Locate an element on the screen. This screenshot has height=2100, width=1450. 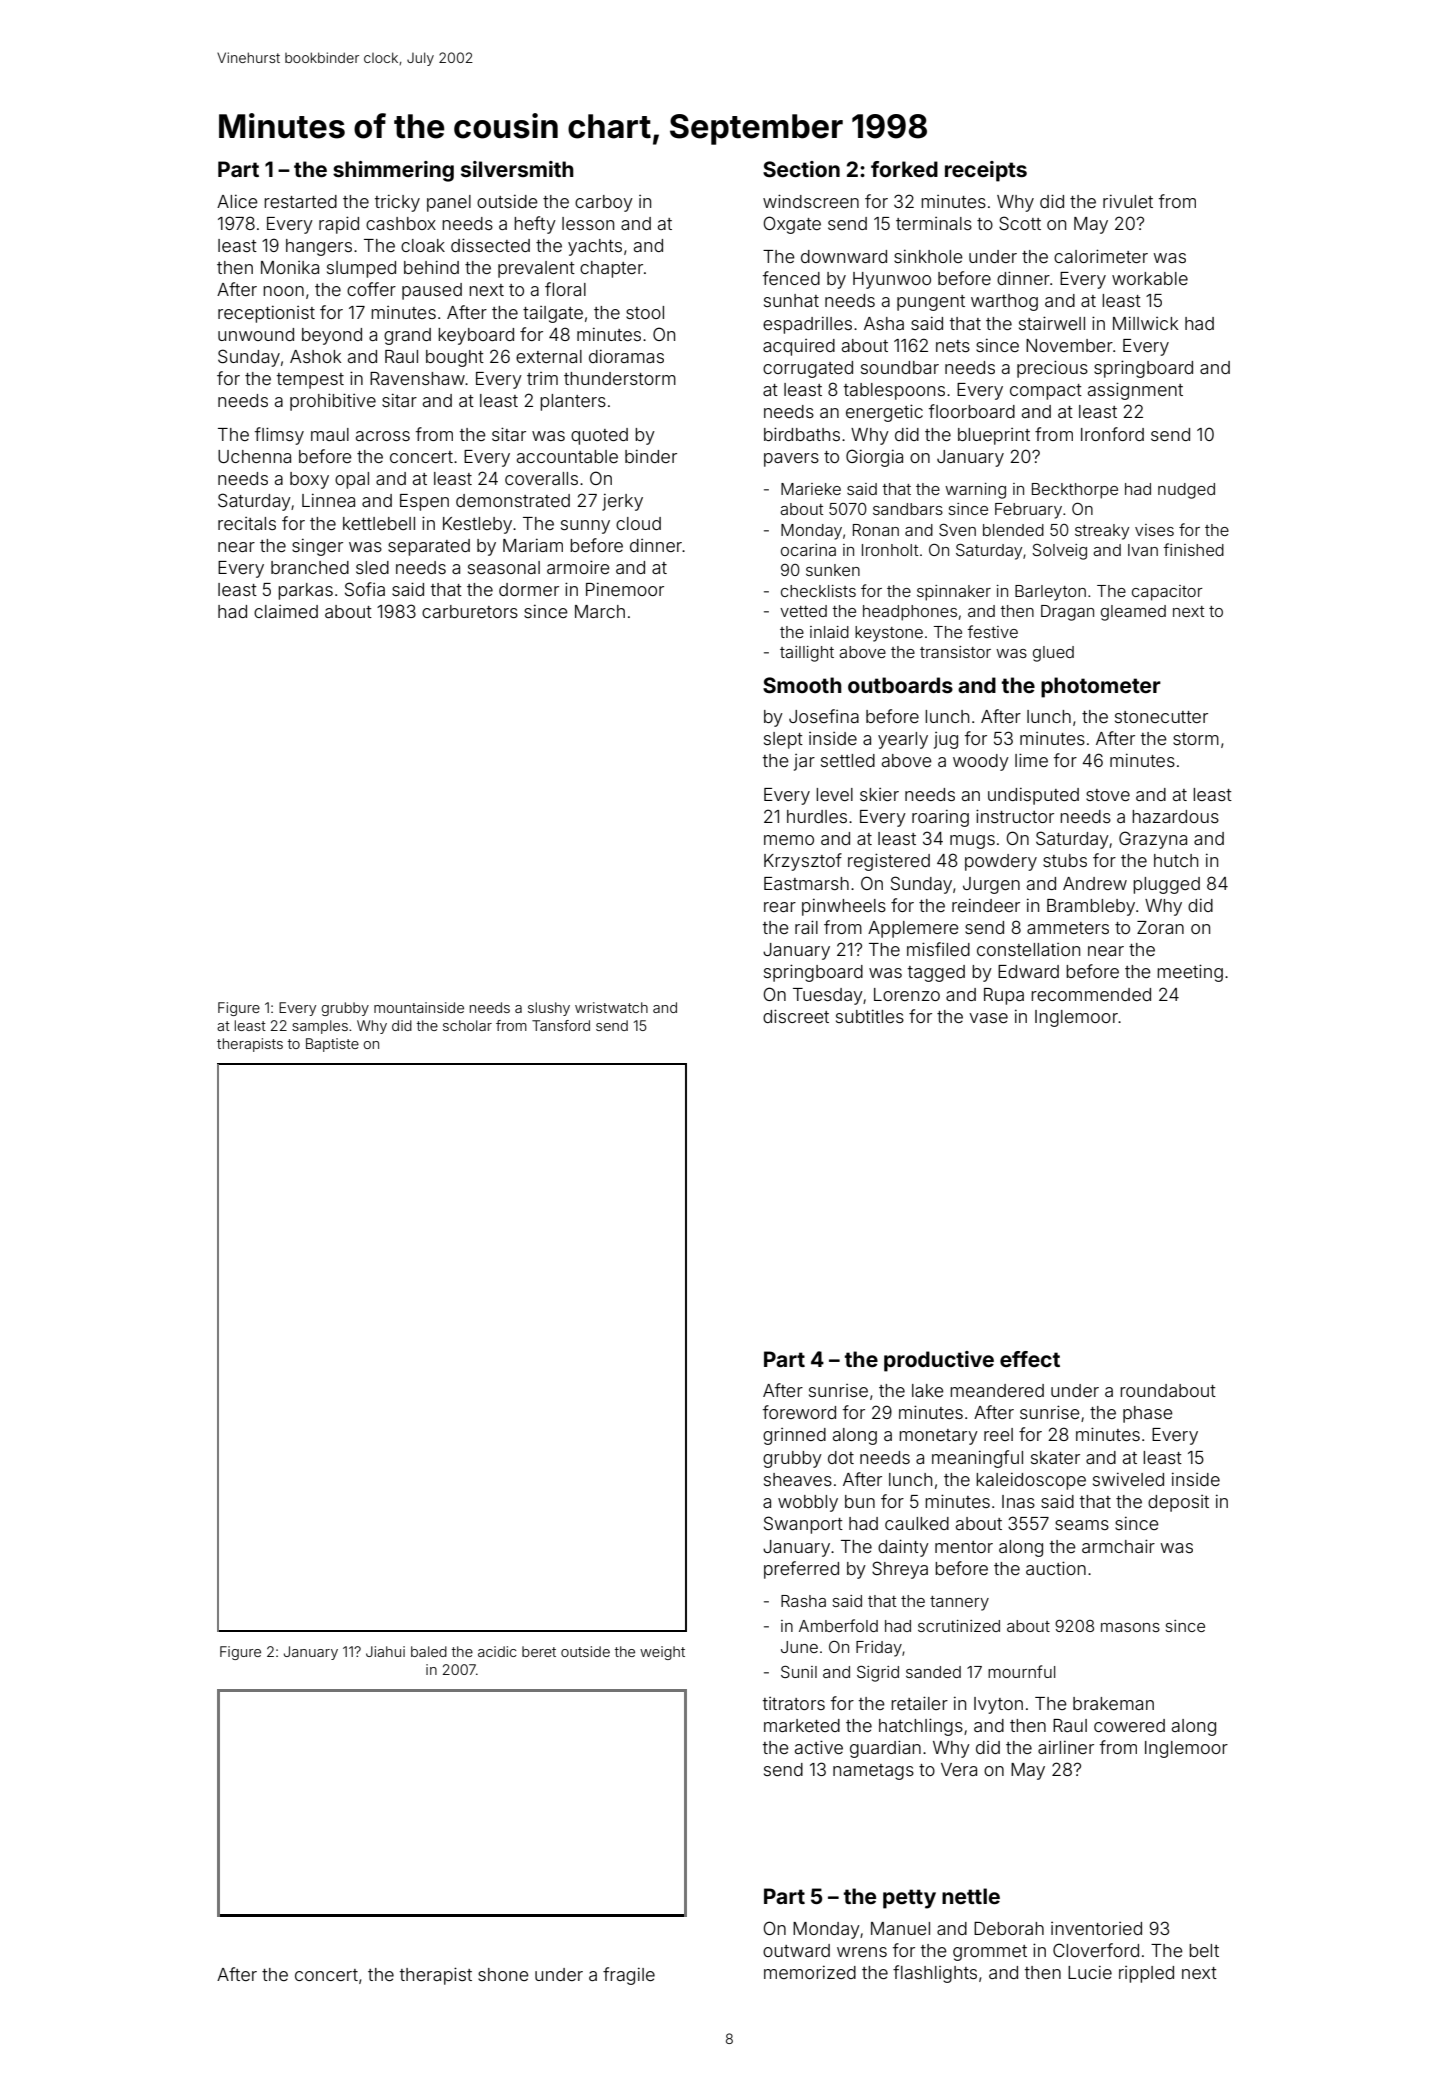
sunhat is located at coordinates (791, 300).
